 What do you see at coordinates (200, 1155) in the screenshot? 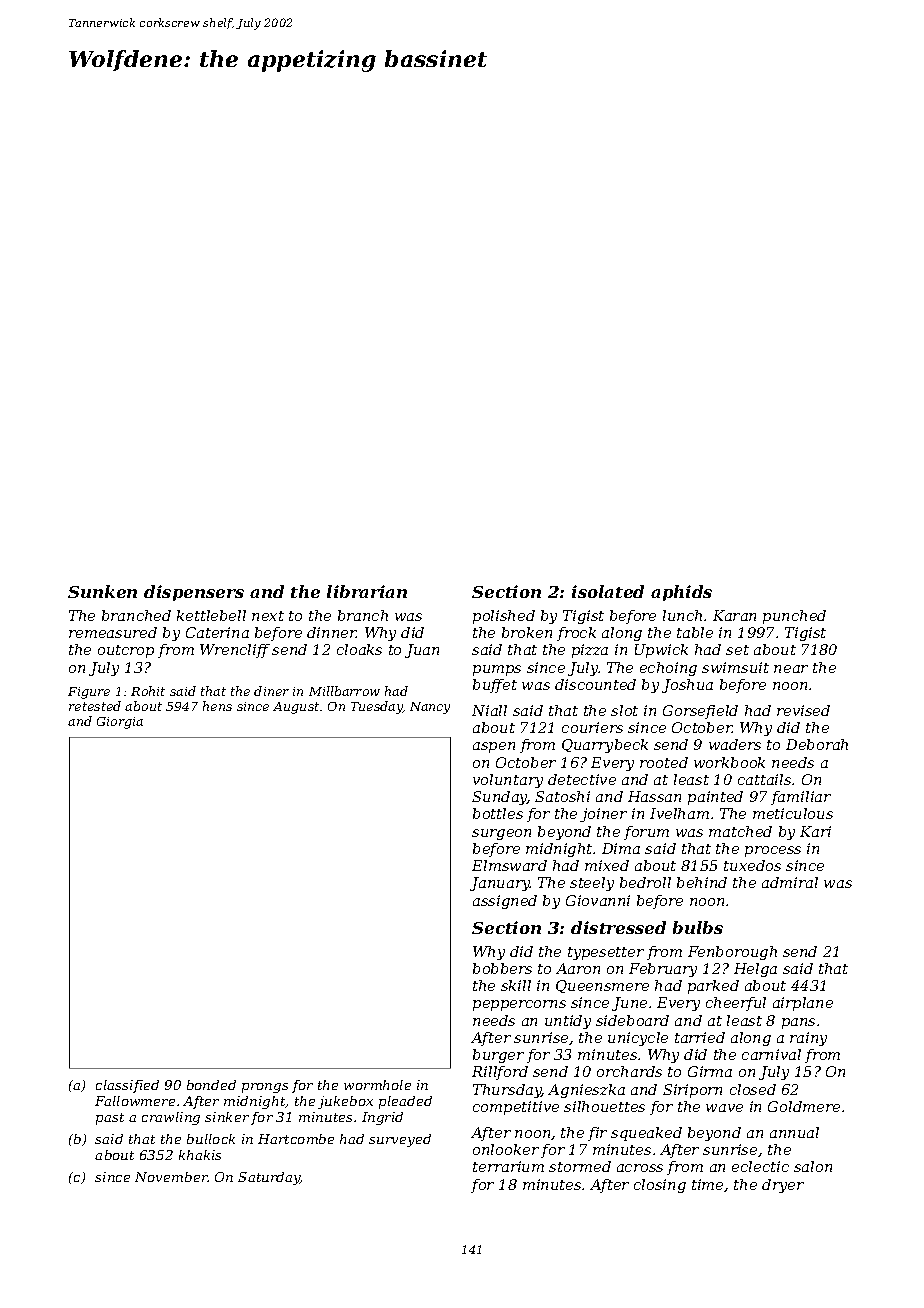
I see `khakis` at bounding box center [200, 1155].
